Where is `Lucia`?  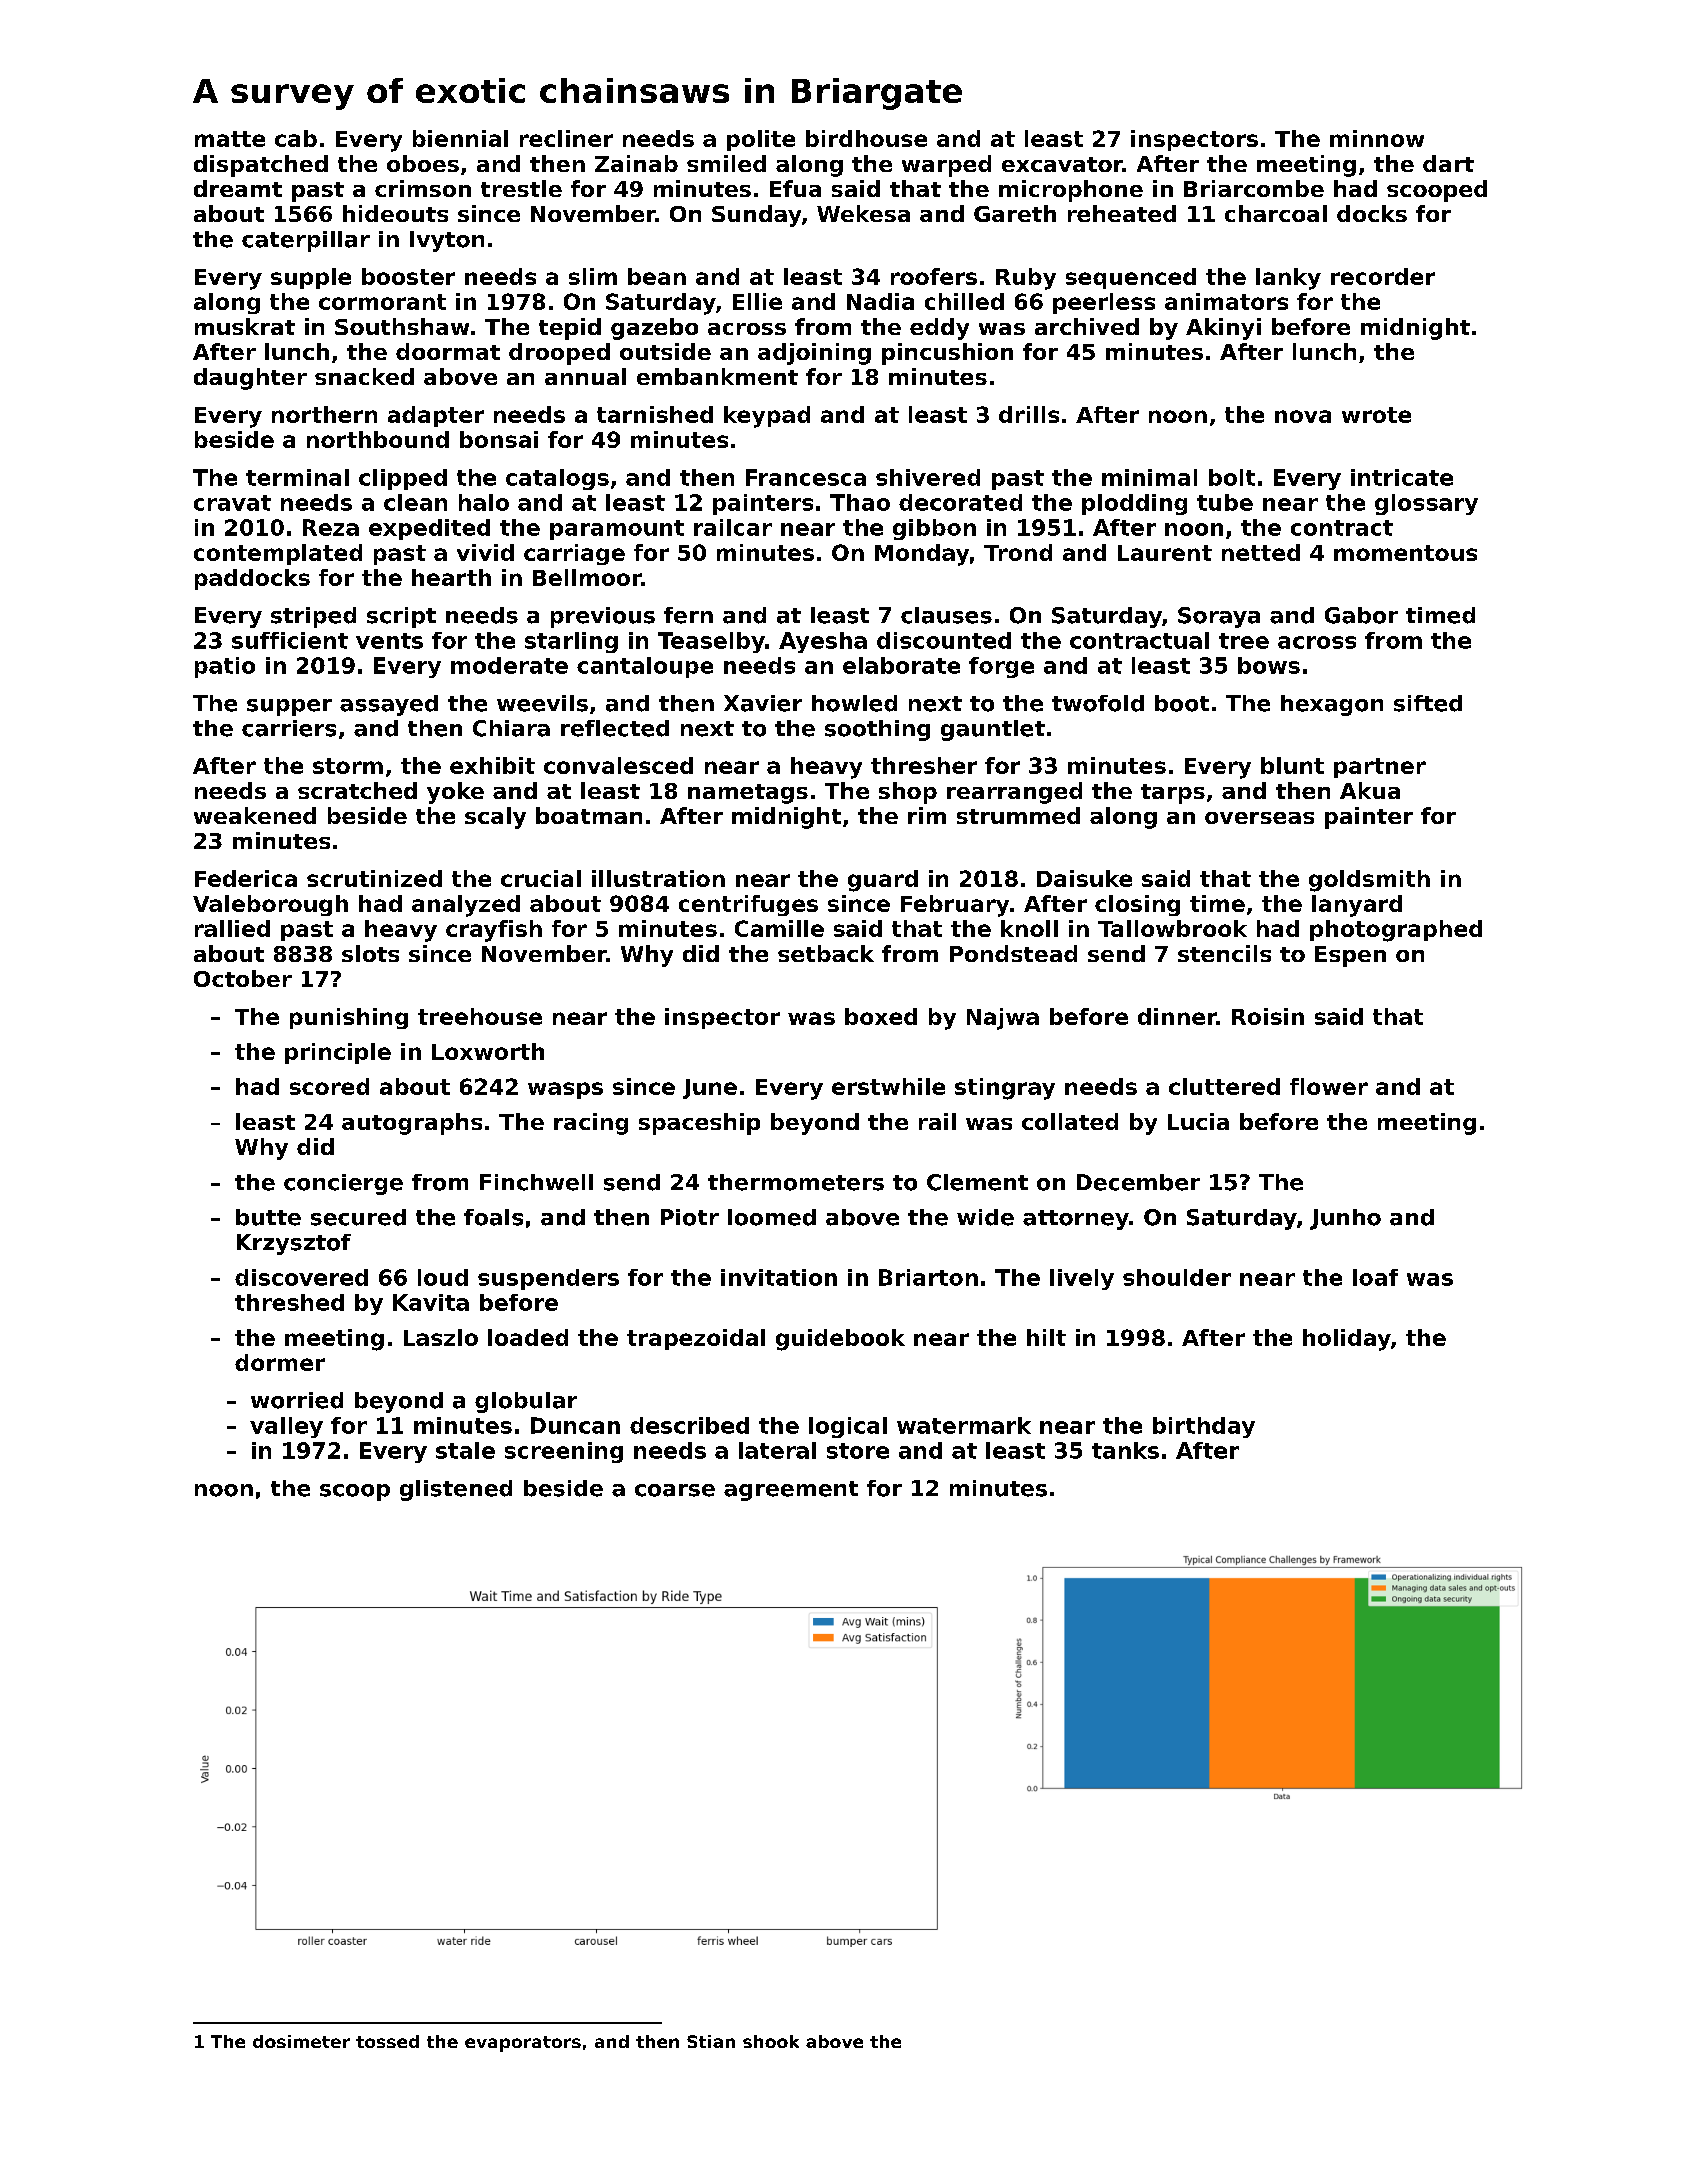 Lucia is located at coordinates (1198, 1121).
